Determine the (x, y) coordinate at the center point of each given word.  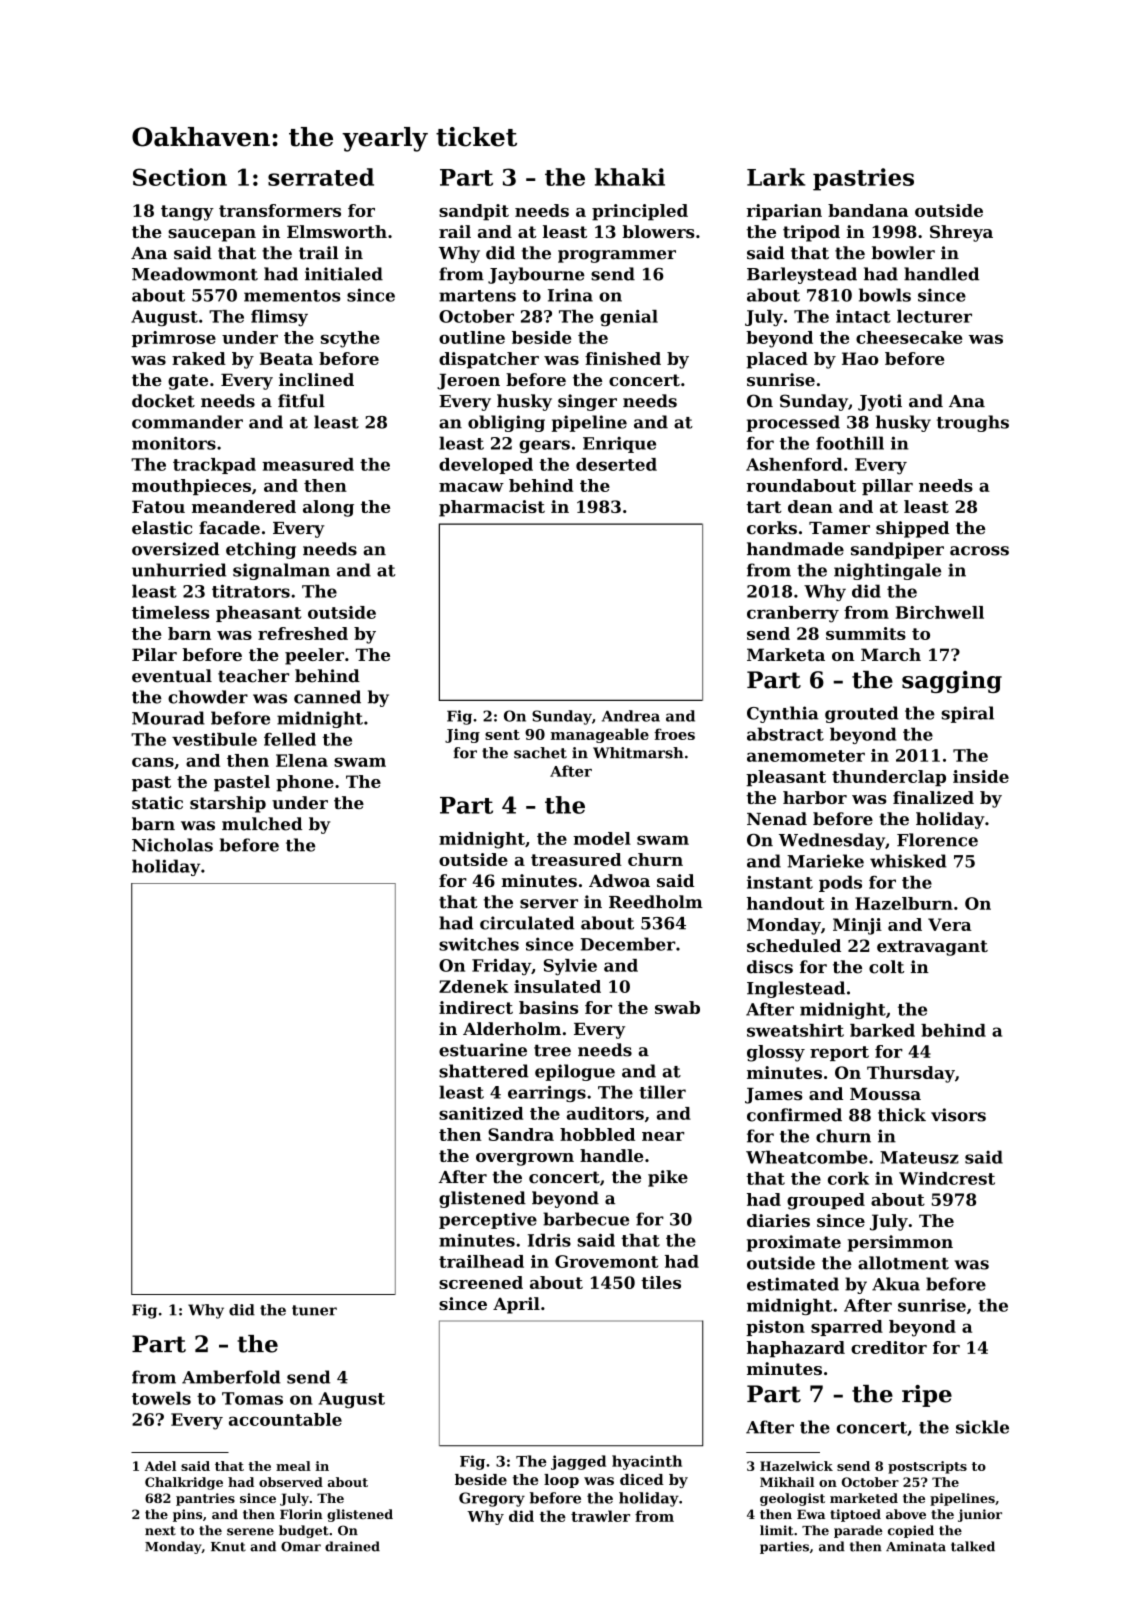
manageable (600, 735)
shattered (484, 1071)
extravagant (932, 948)
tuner (314, 1310)
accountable (285, 1419)
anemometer (806, 756)
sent (502, 735)
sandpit (474, 212)
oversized (175, 549)
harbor (815, 797)
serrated (321, 177)
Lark (776, 177)
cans (153, 762)
